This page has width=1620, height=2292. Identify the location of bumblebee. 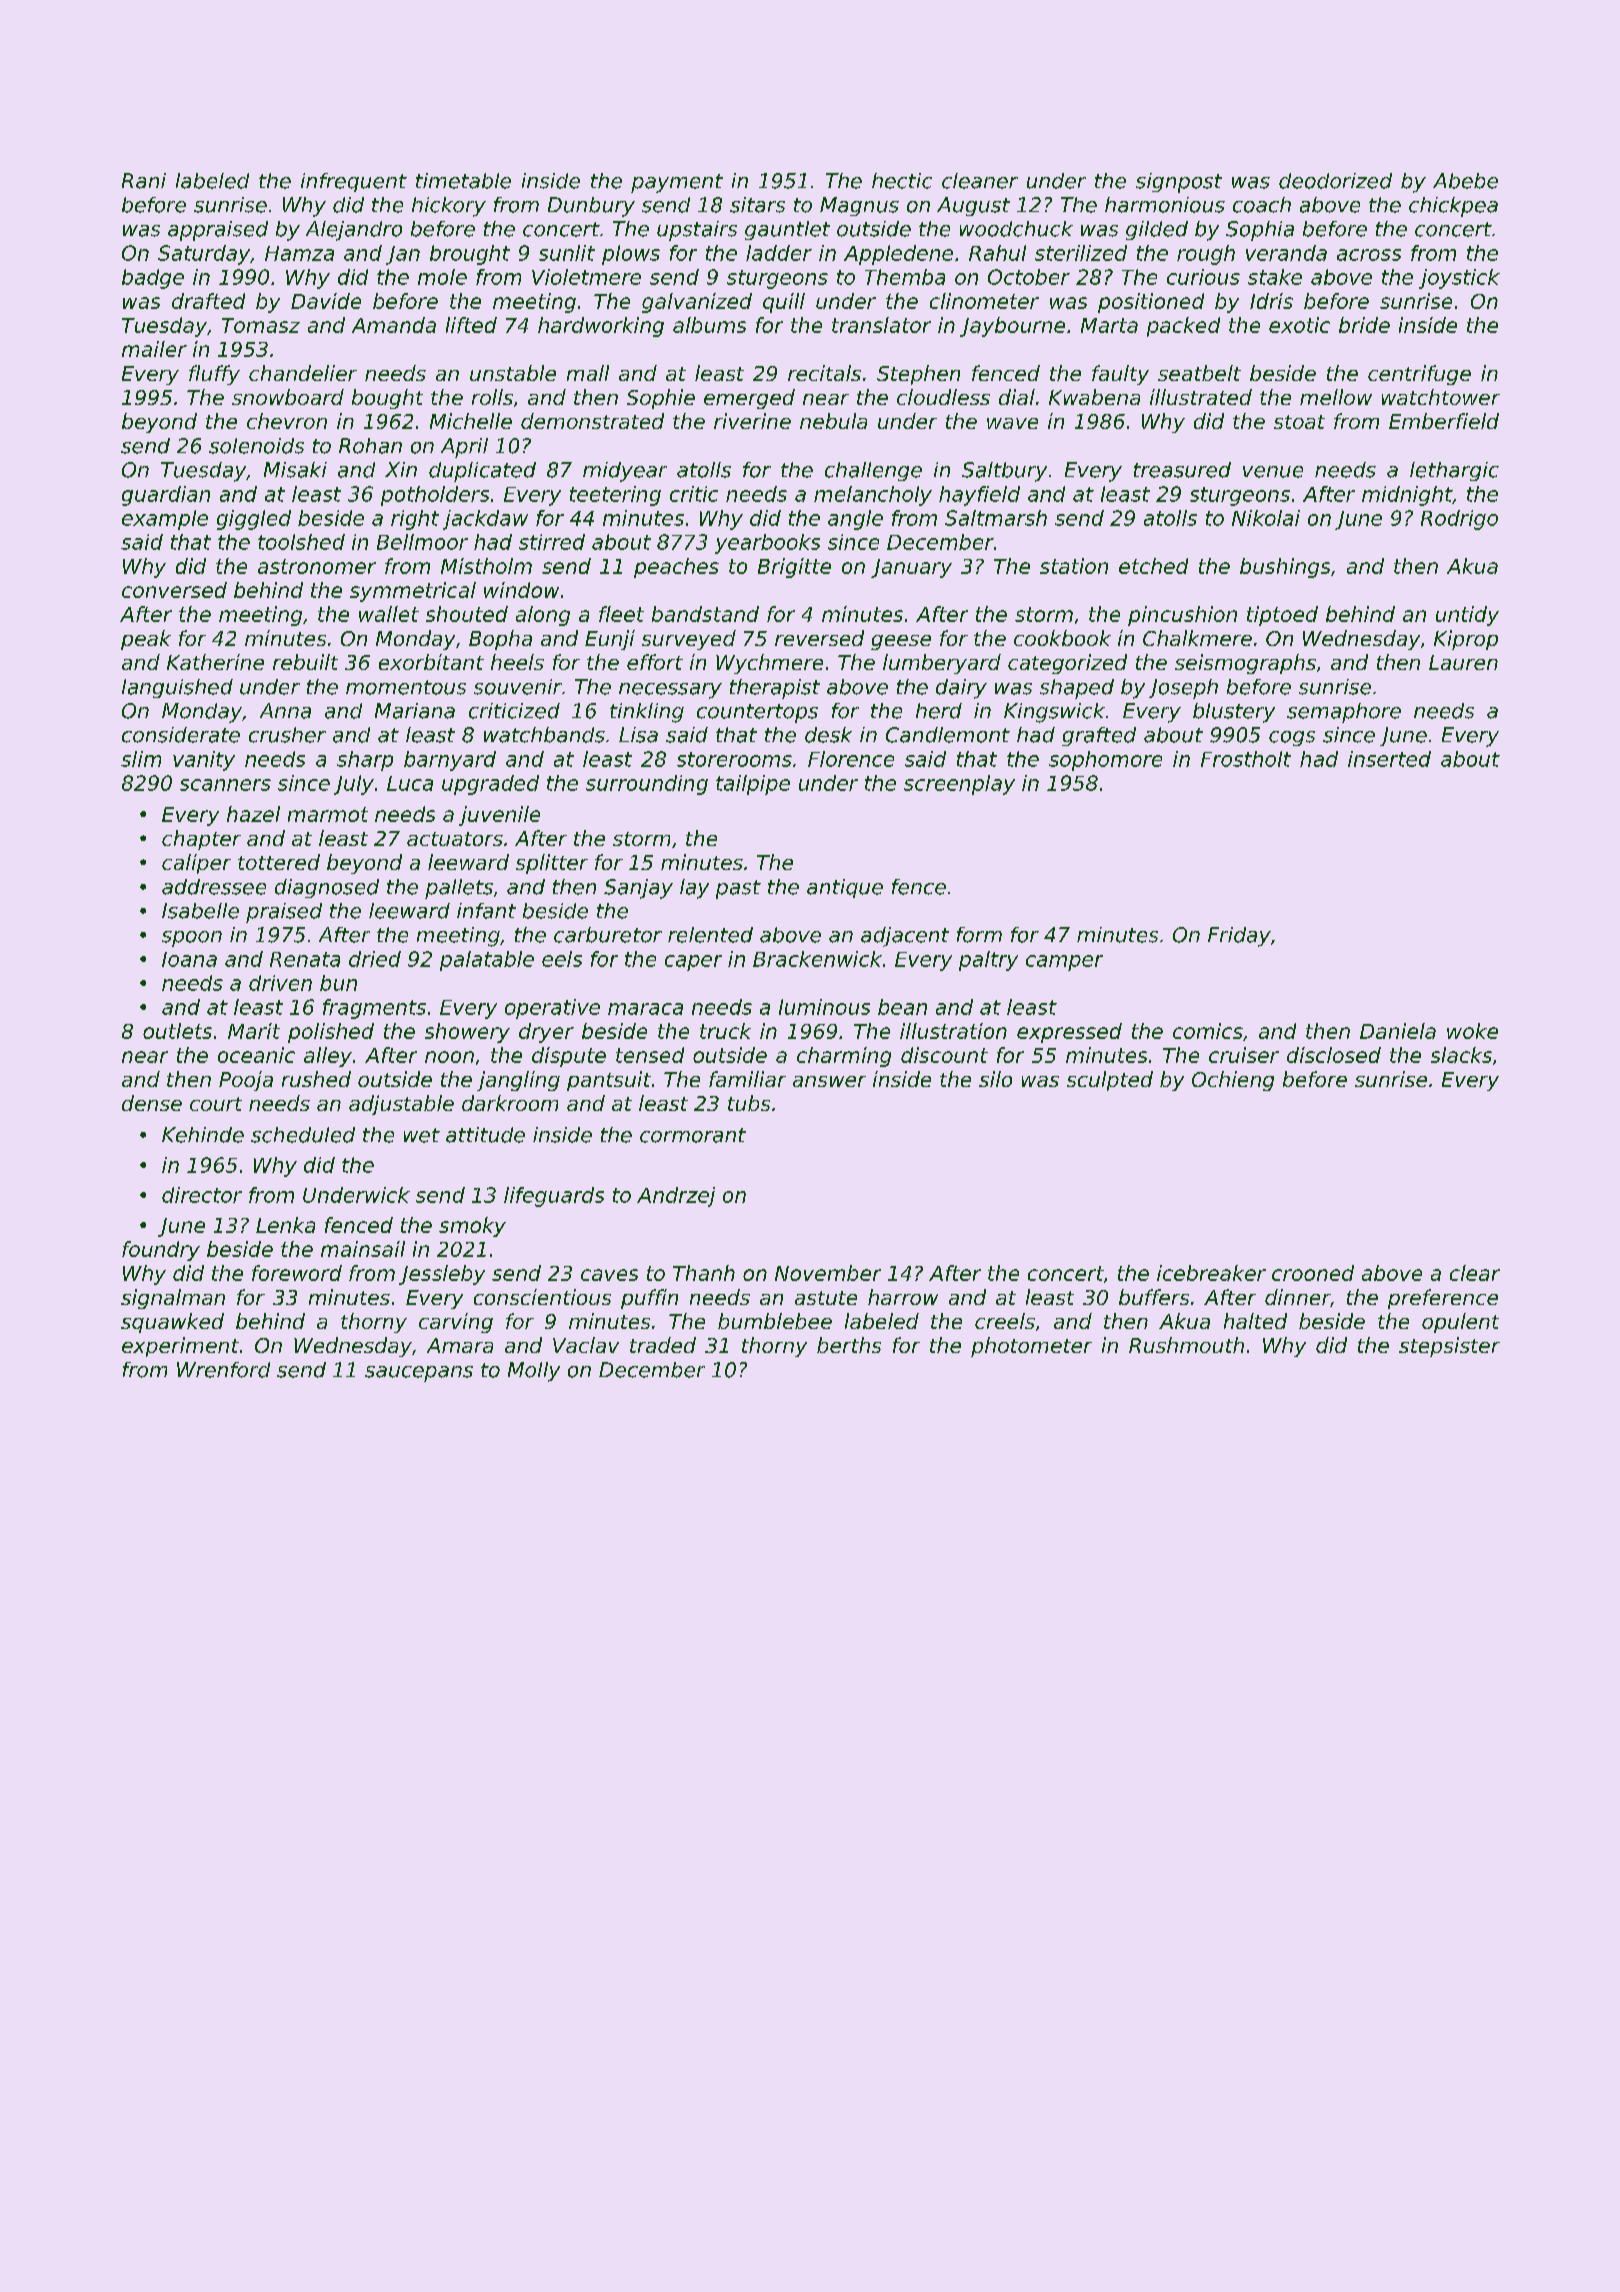
(775, 1321).
